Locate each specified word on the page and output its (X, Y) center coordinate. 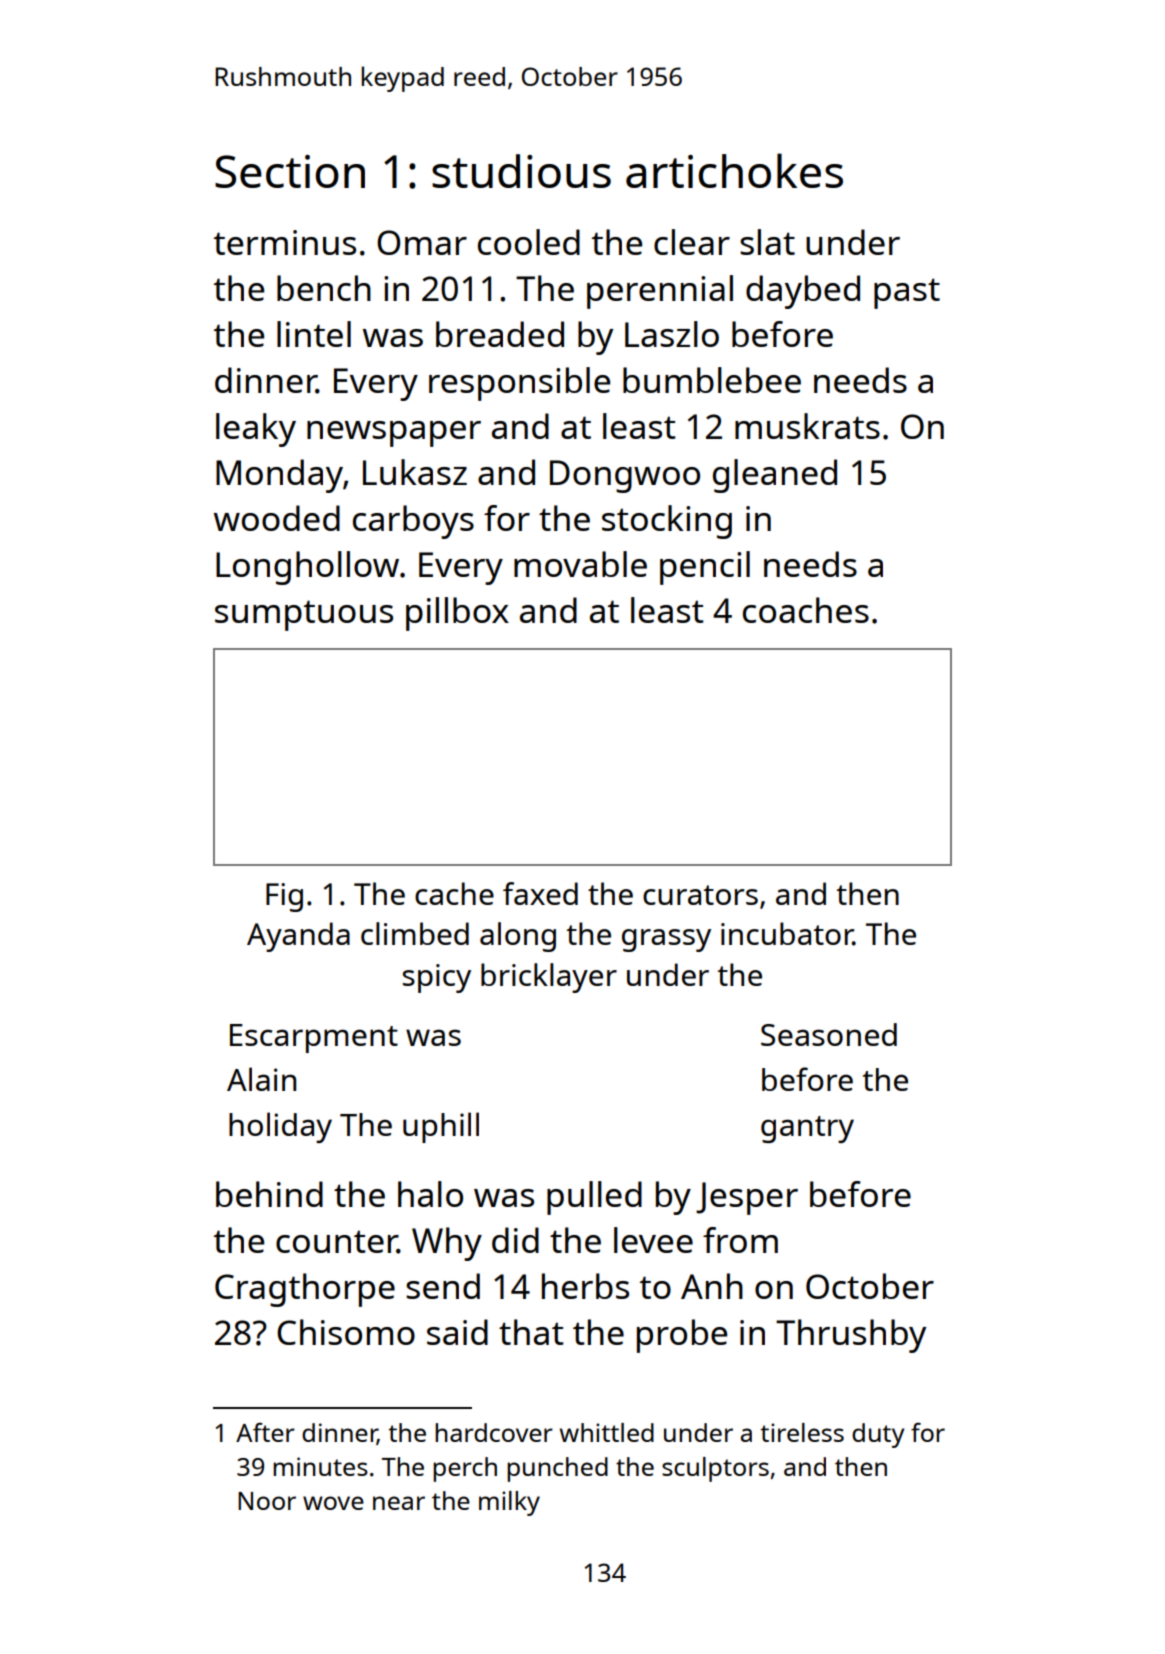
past (907, 293)
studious (521, 171)
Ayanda (298, 937)
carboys (413, 522)
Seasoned (829, 1034)
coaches (806, 610)
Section (290, 171)
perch (465, 1469)
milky (509, 1503)
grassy (666, 940)
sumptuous (304, 615)
